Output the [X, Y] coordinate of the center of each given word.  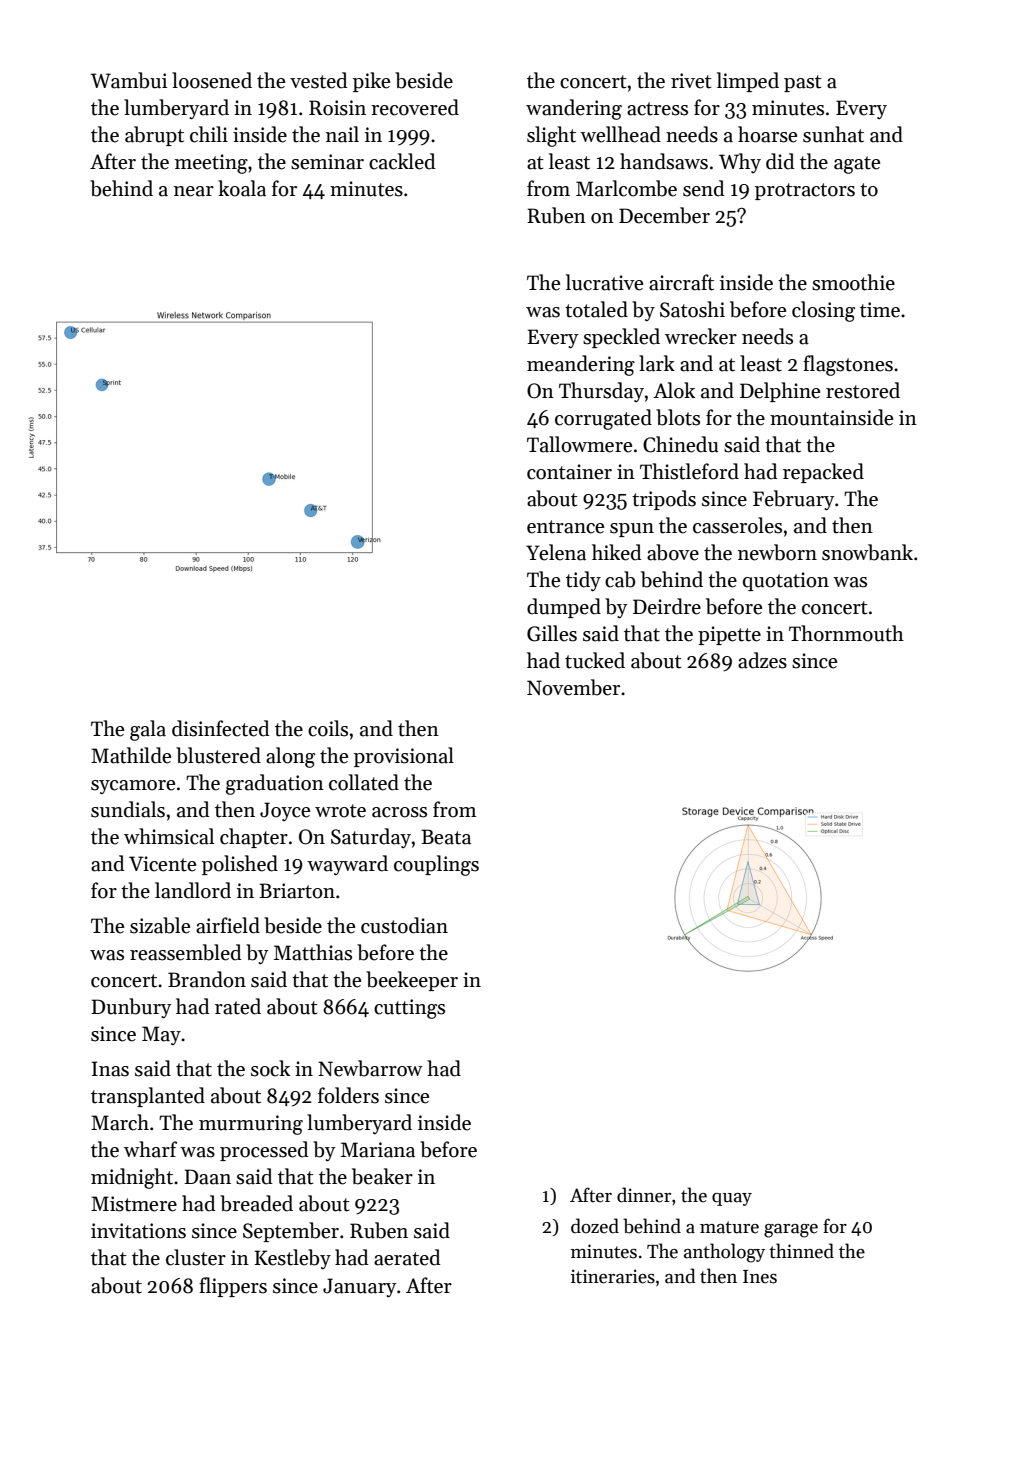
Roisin [337, 108]
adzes [762, 660]
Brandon [207, 979]
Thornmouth [846, 633]
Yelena [556, 552]
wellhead [620, 134]
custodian [404, 925]
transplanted [148, 1097]
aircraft [681, 282]
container [569, 472]
